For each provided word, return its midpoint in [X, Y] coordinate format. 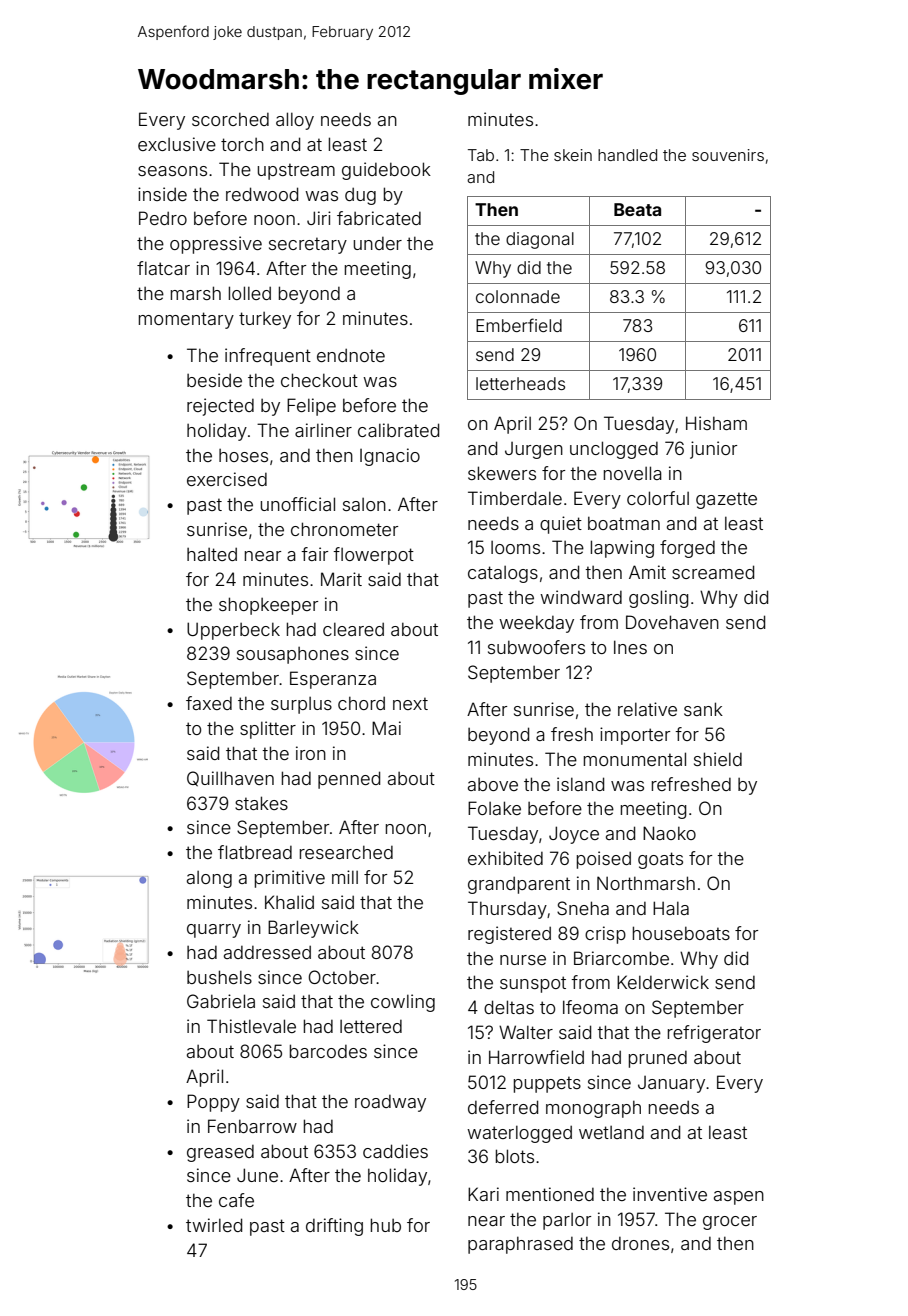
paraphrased [520, 1245]
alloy [295, 121]
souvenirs [728, 155]
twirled [214, 1225]
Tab [481, 155]
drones [640, 1243]
